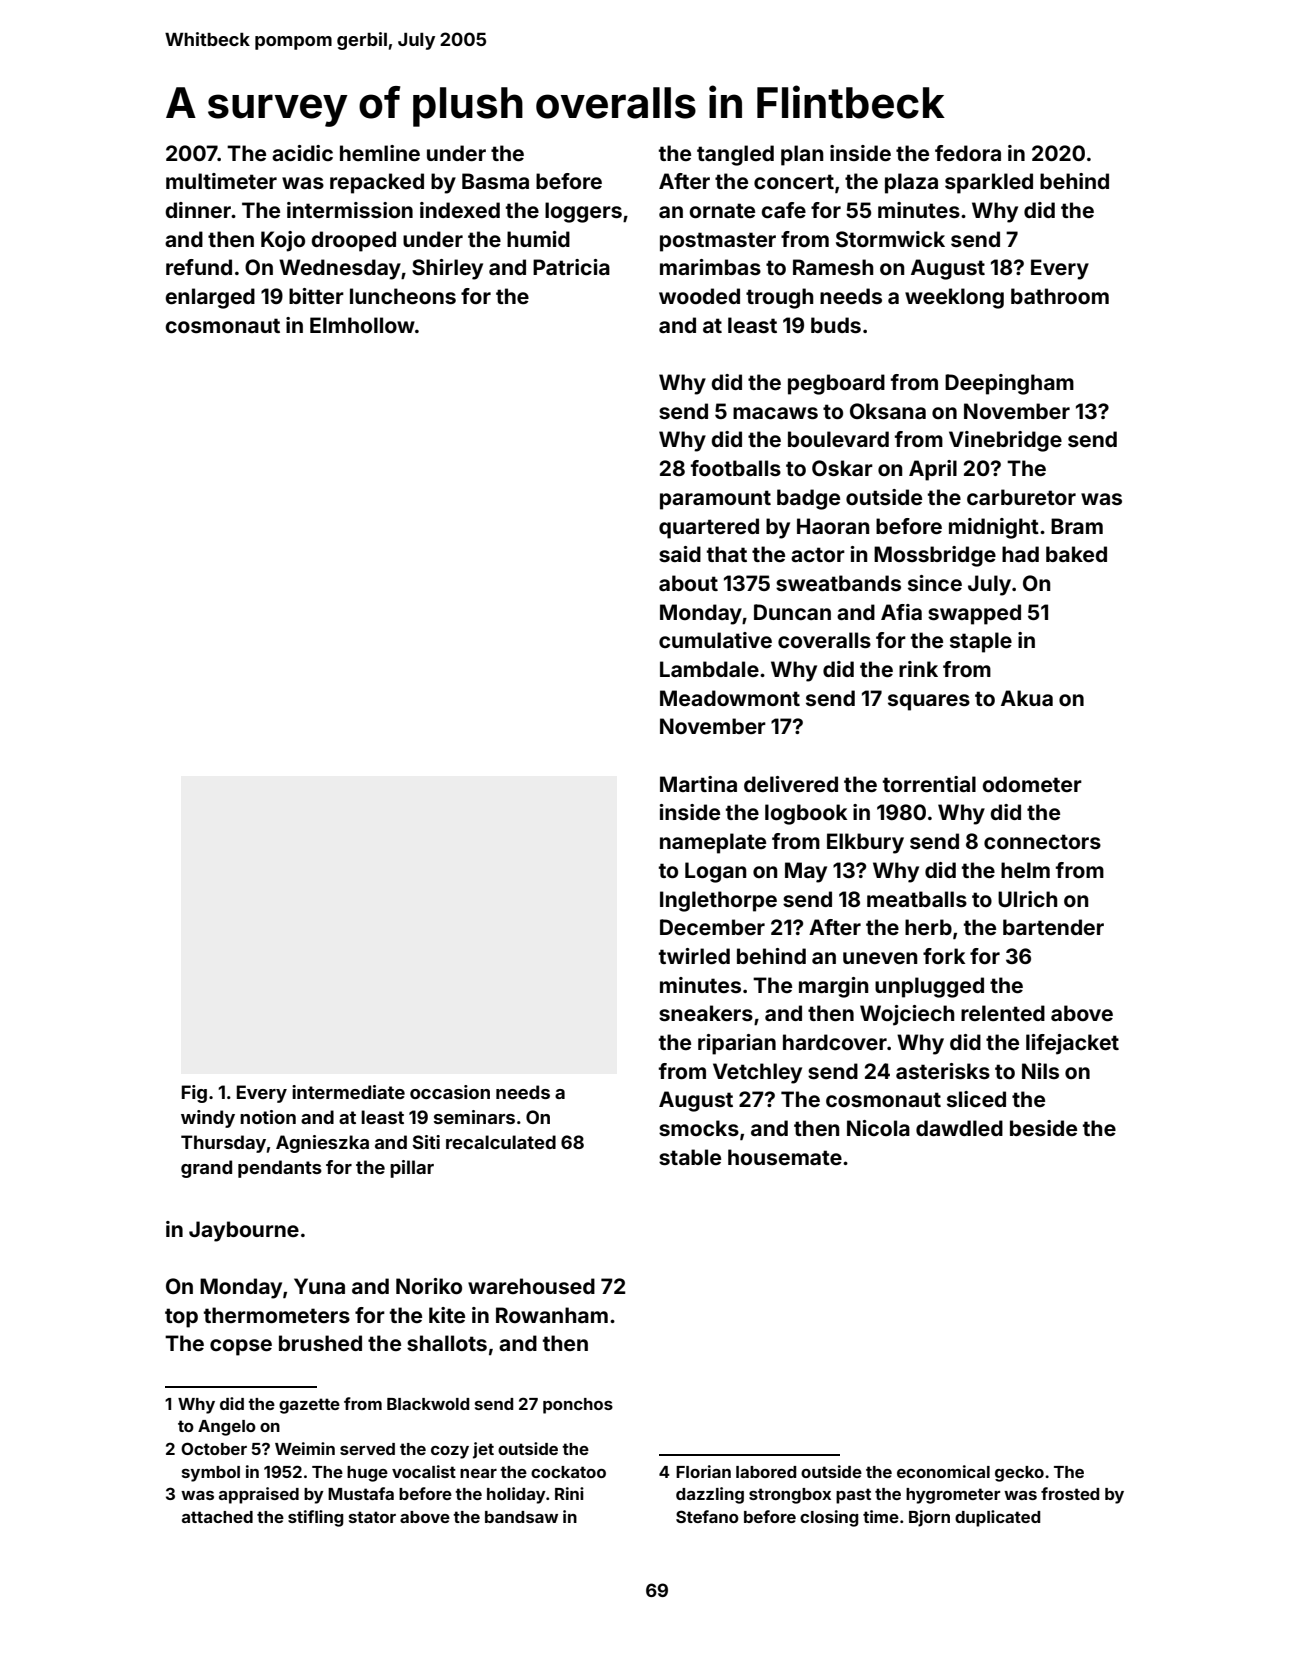 The width and height of the screenshot is (1291, 1671). Describe the element at coordinates (194, 1094) in the screenshot. I see `Fig` at that location.
